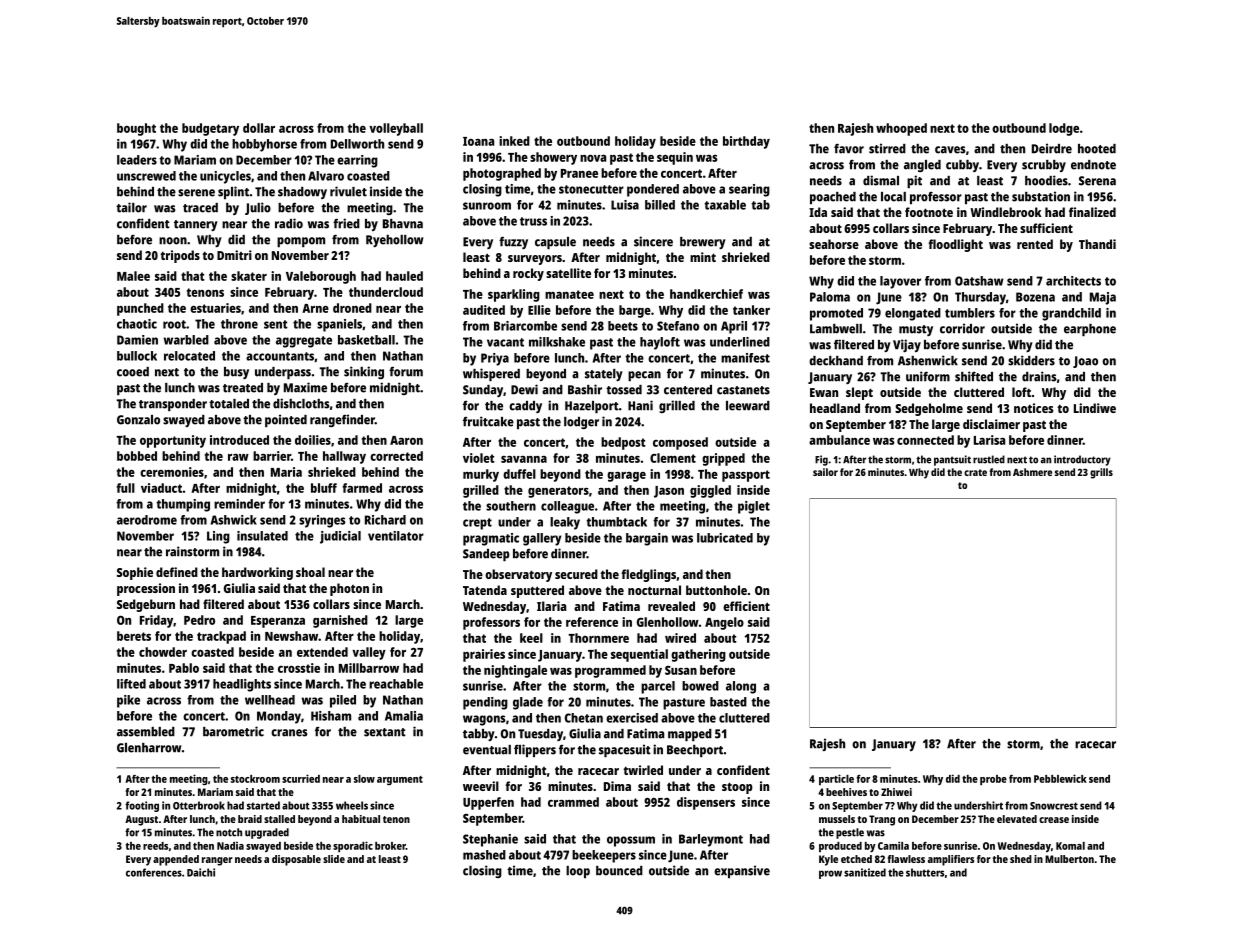 Image resolution: width=1233 pixels, height=952 pixels. What do you see at coordinates (128, 701) in the screenshot?
I see `pike` at bounding box center [128, 701].
